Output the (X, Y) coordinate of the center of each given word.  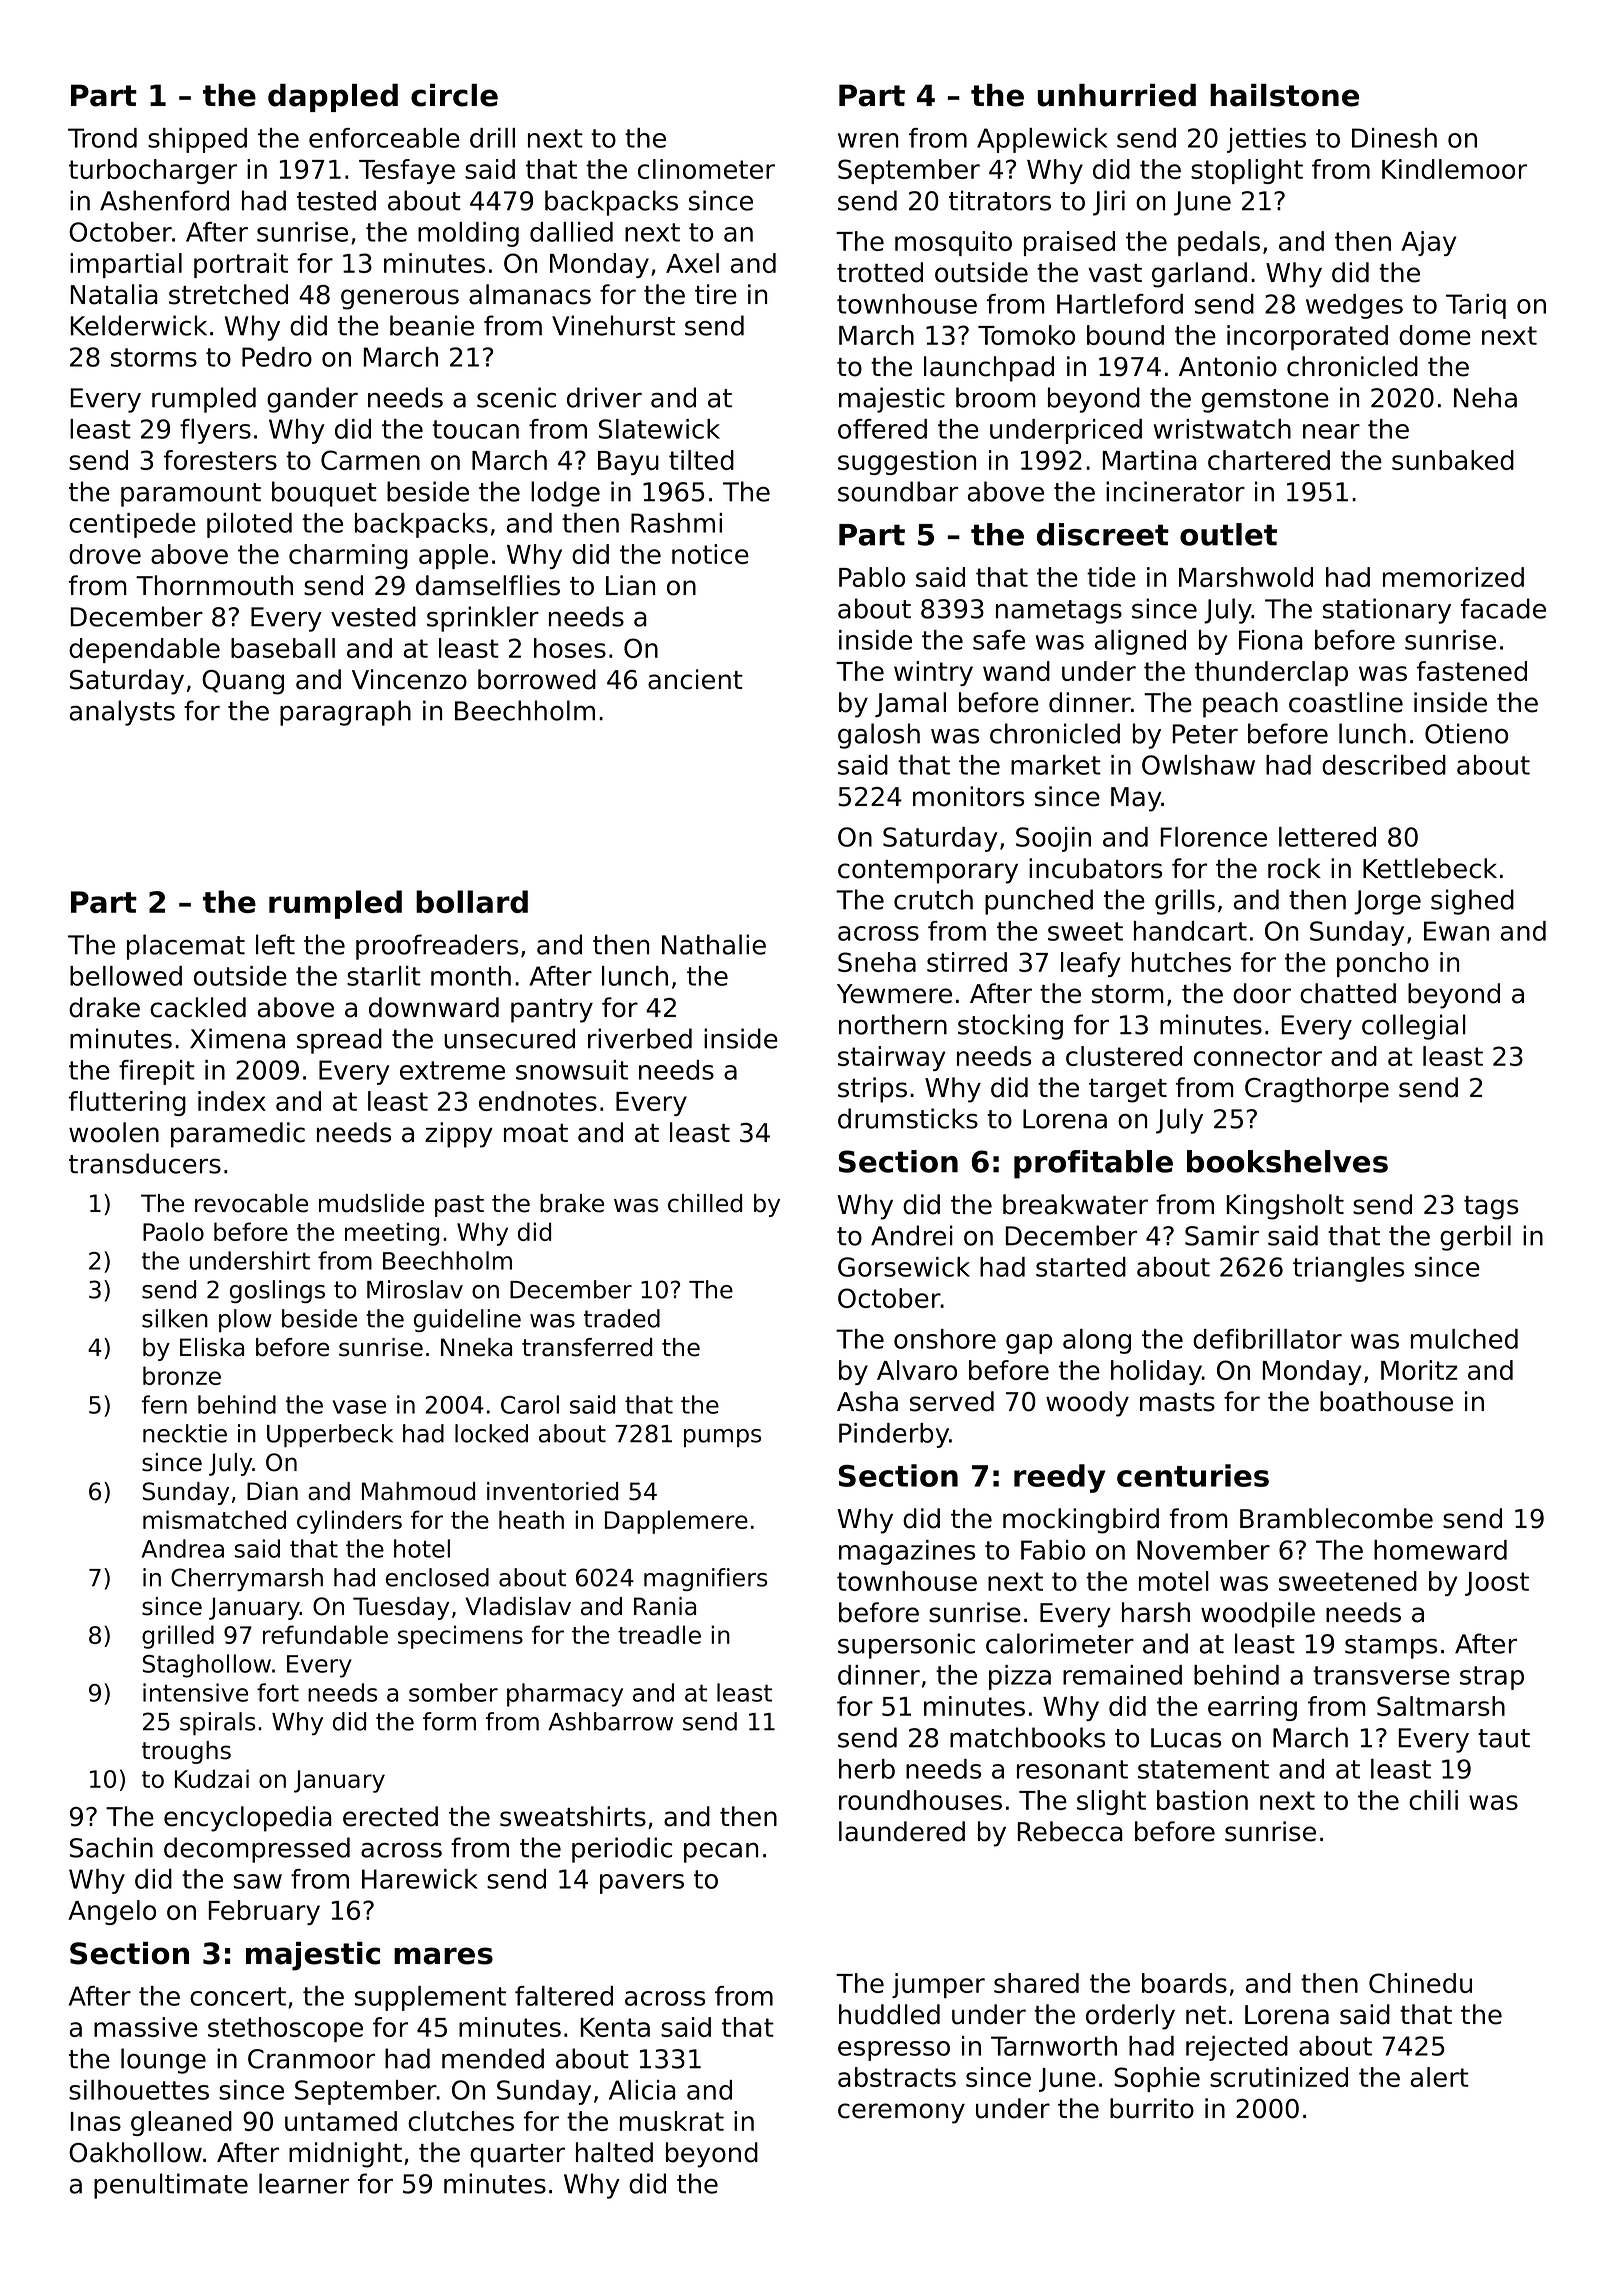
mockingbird (1081, 1521)
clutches (461, 2121)
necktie (185, 1433)
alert (1440, 2077)
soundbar (898, 491)
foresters (220, 460)
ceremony (901, 2113)
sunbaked (1453, 460)
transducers (145, 1163)
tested (336, 200)
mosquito (953, 243)
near (1331, 431)
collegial (1414, 1027)
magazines (907, 1552)
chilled (705, 1203)
